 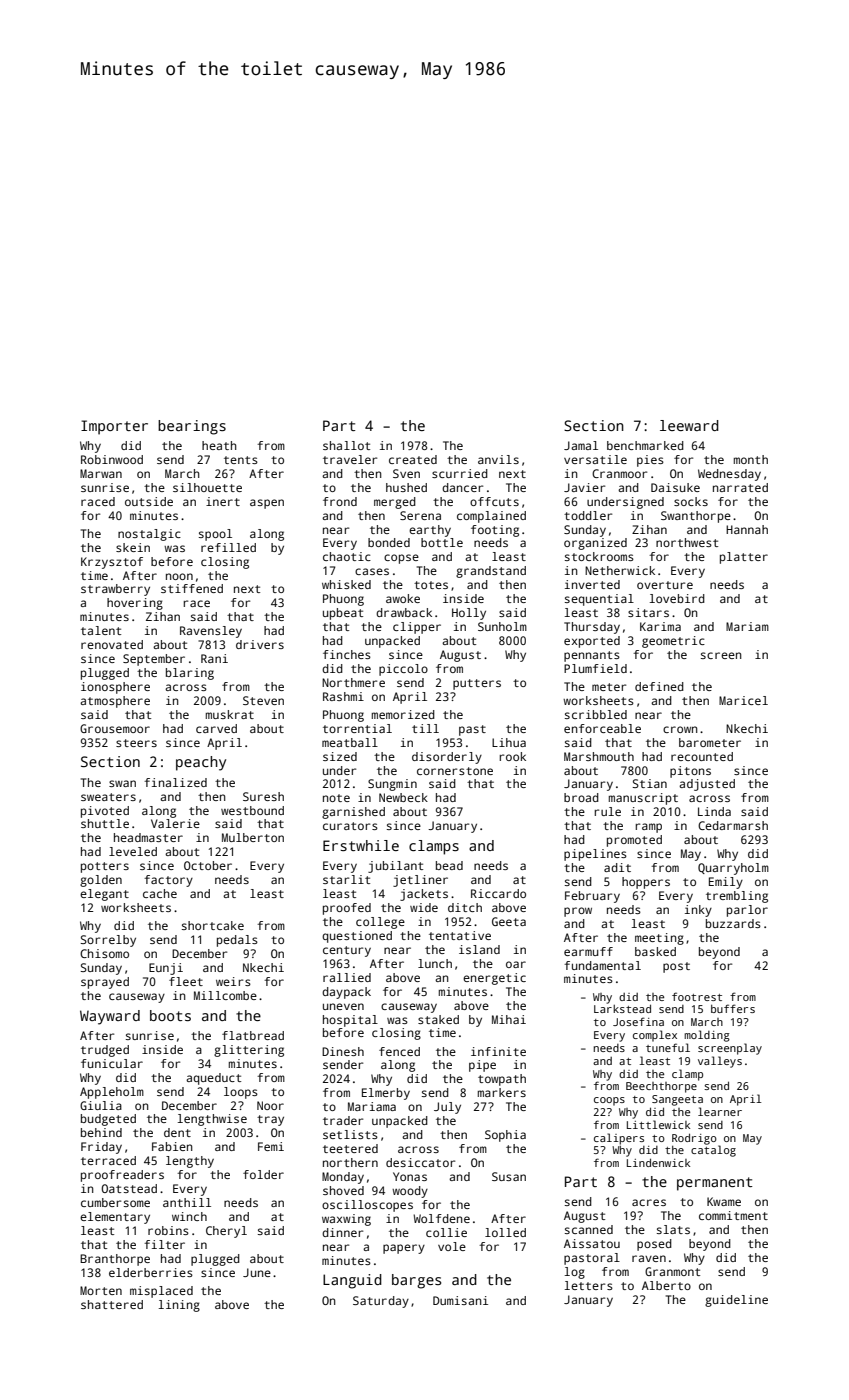 What do you see at coordinates (135, 604) in the screenshot?
I see `hovering` at bounding box center [135, 604].
